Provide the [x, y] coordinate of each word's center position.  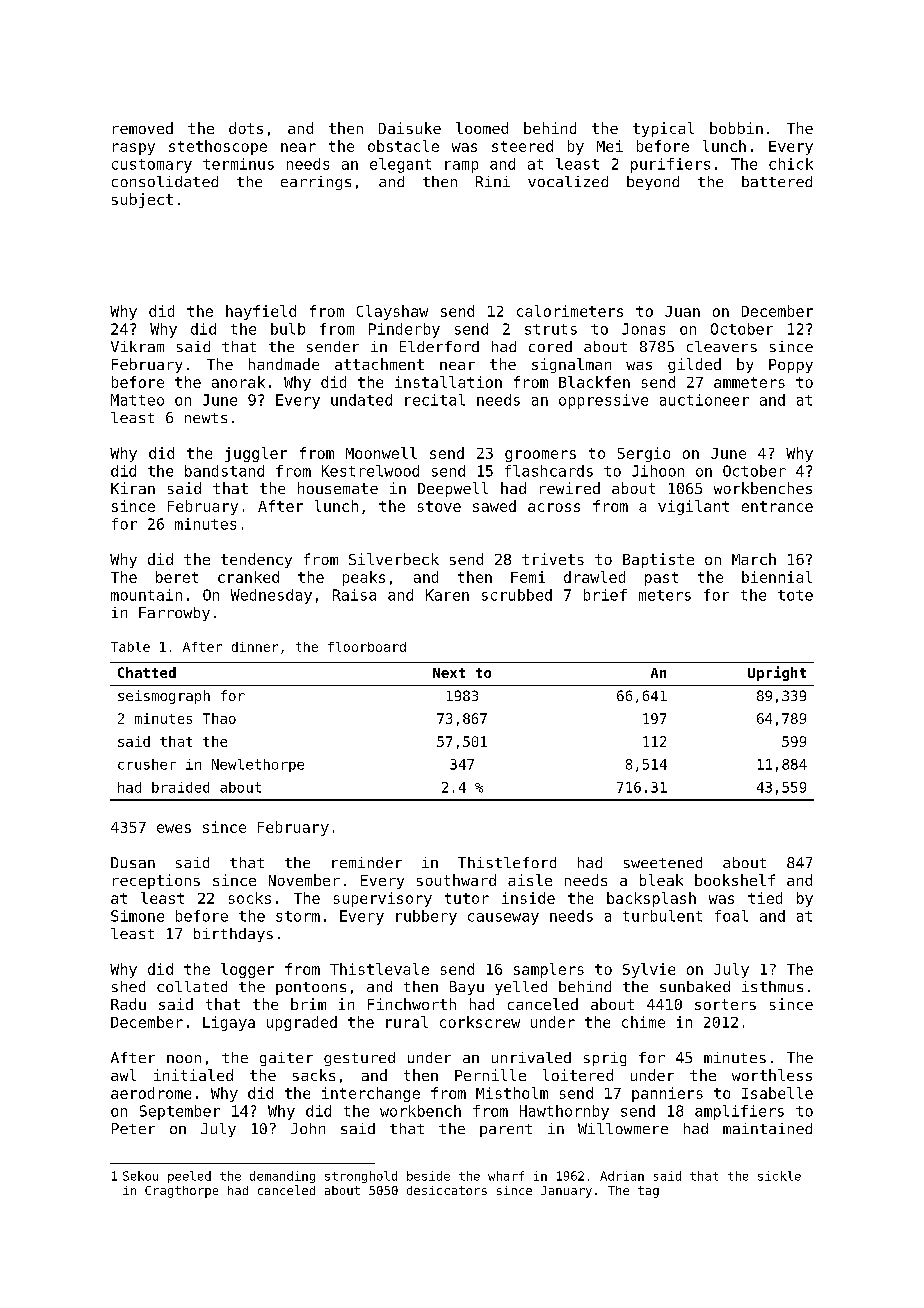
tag [648, 1192]
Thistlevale [379, 969]
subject [142, 200]
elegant [400, 165]
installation [448, 382]
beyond [653, 183]
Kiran [133, 488]
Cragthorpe [181, 1192]
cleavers [722, 346]
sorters [725, 1004]
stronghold [361, 1177]
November [304, 880]
